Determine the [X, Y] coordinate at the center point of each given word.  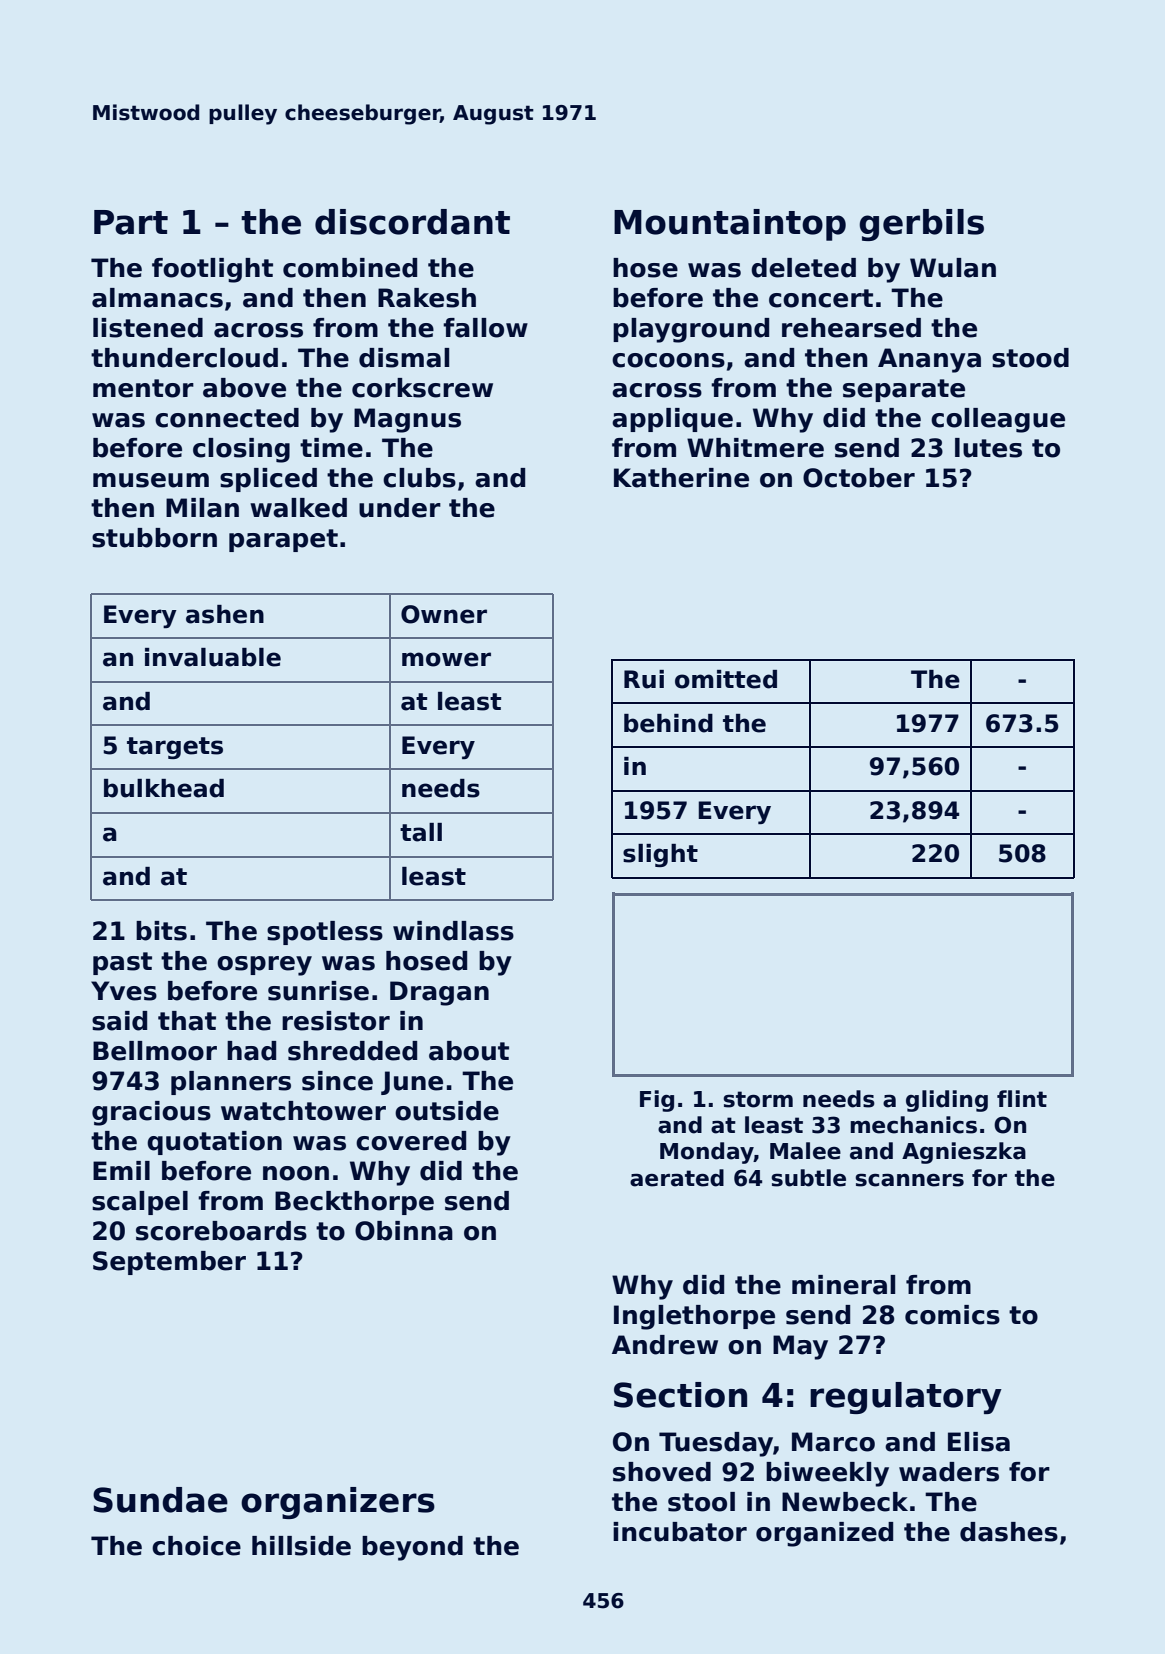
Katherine [681, 478]
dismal [404, 358]
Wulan [953, 268]
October [859, 478]
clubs [419, 478]
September [169, 1263]
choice [196, 1546]
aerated [677, 1178]
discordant [412, 222]
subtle [808, 1178]
